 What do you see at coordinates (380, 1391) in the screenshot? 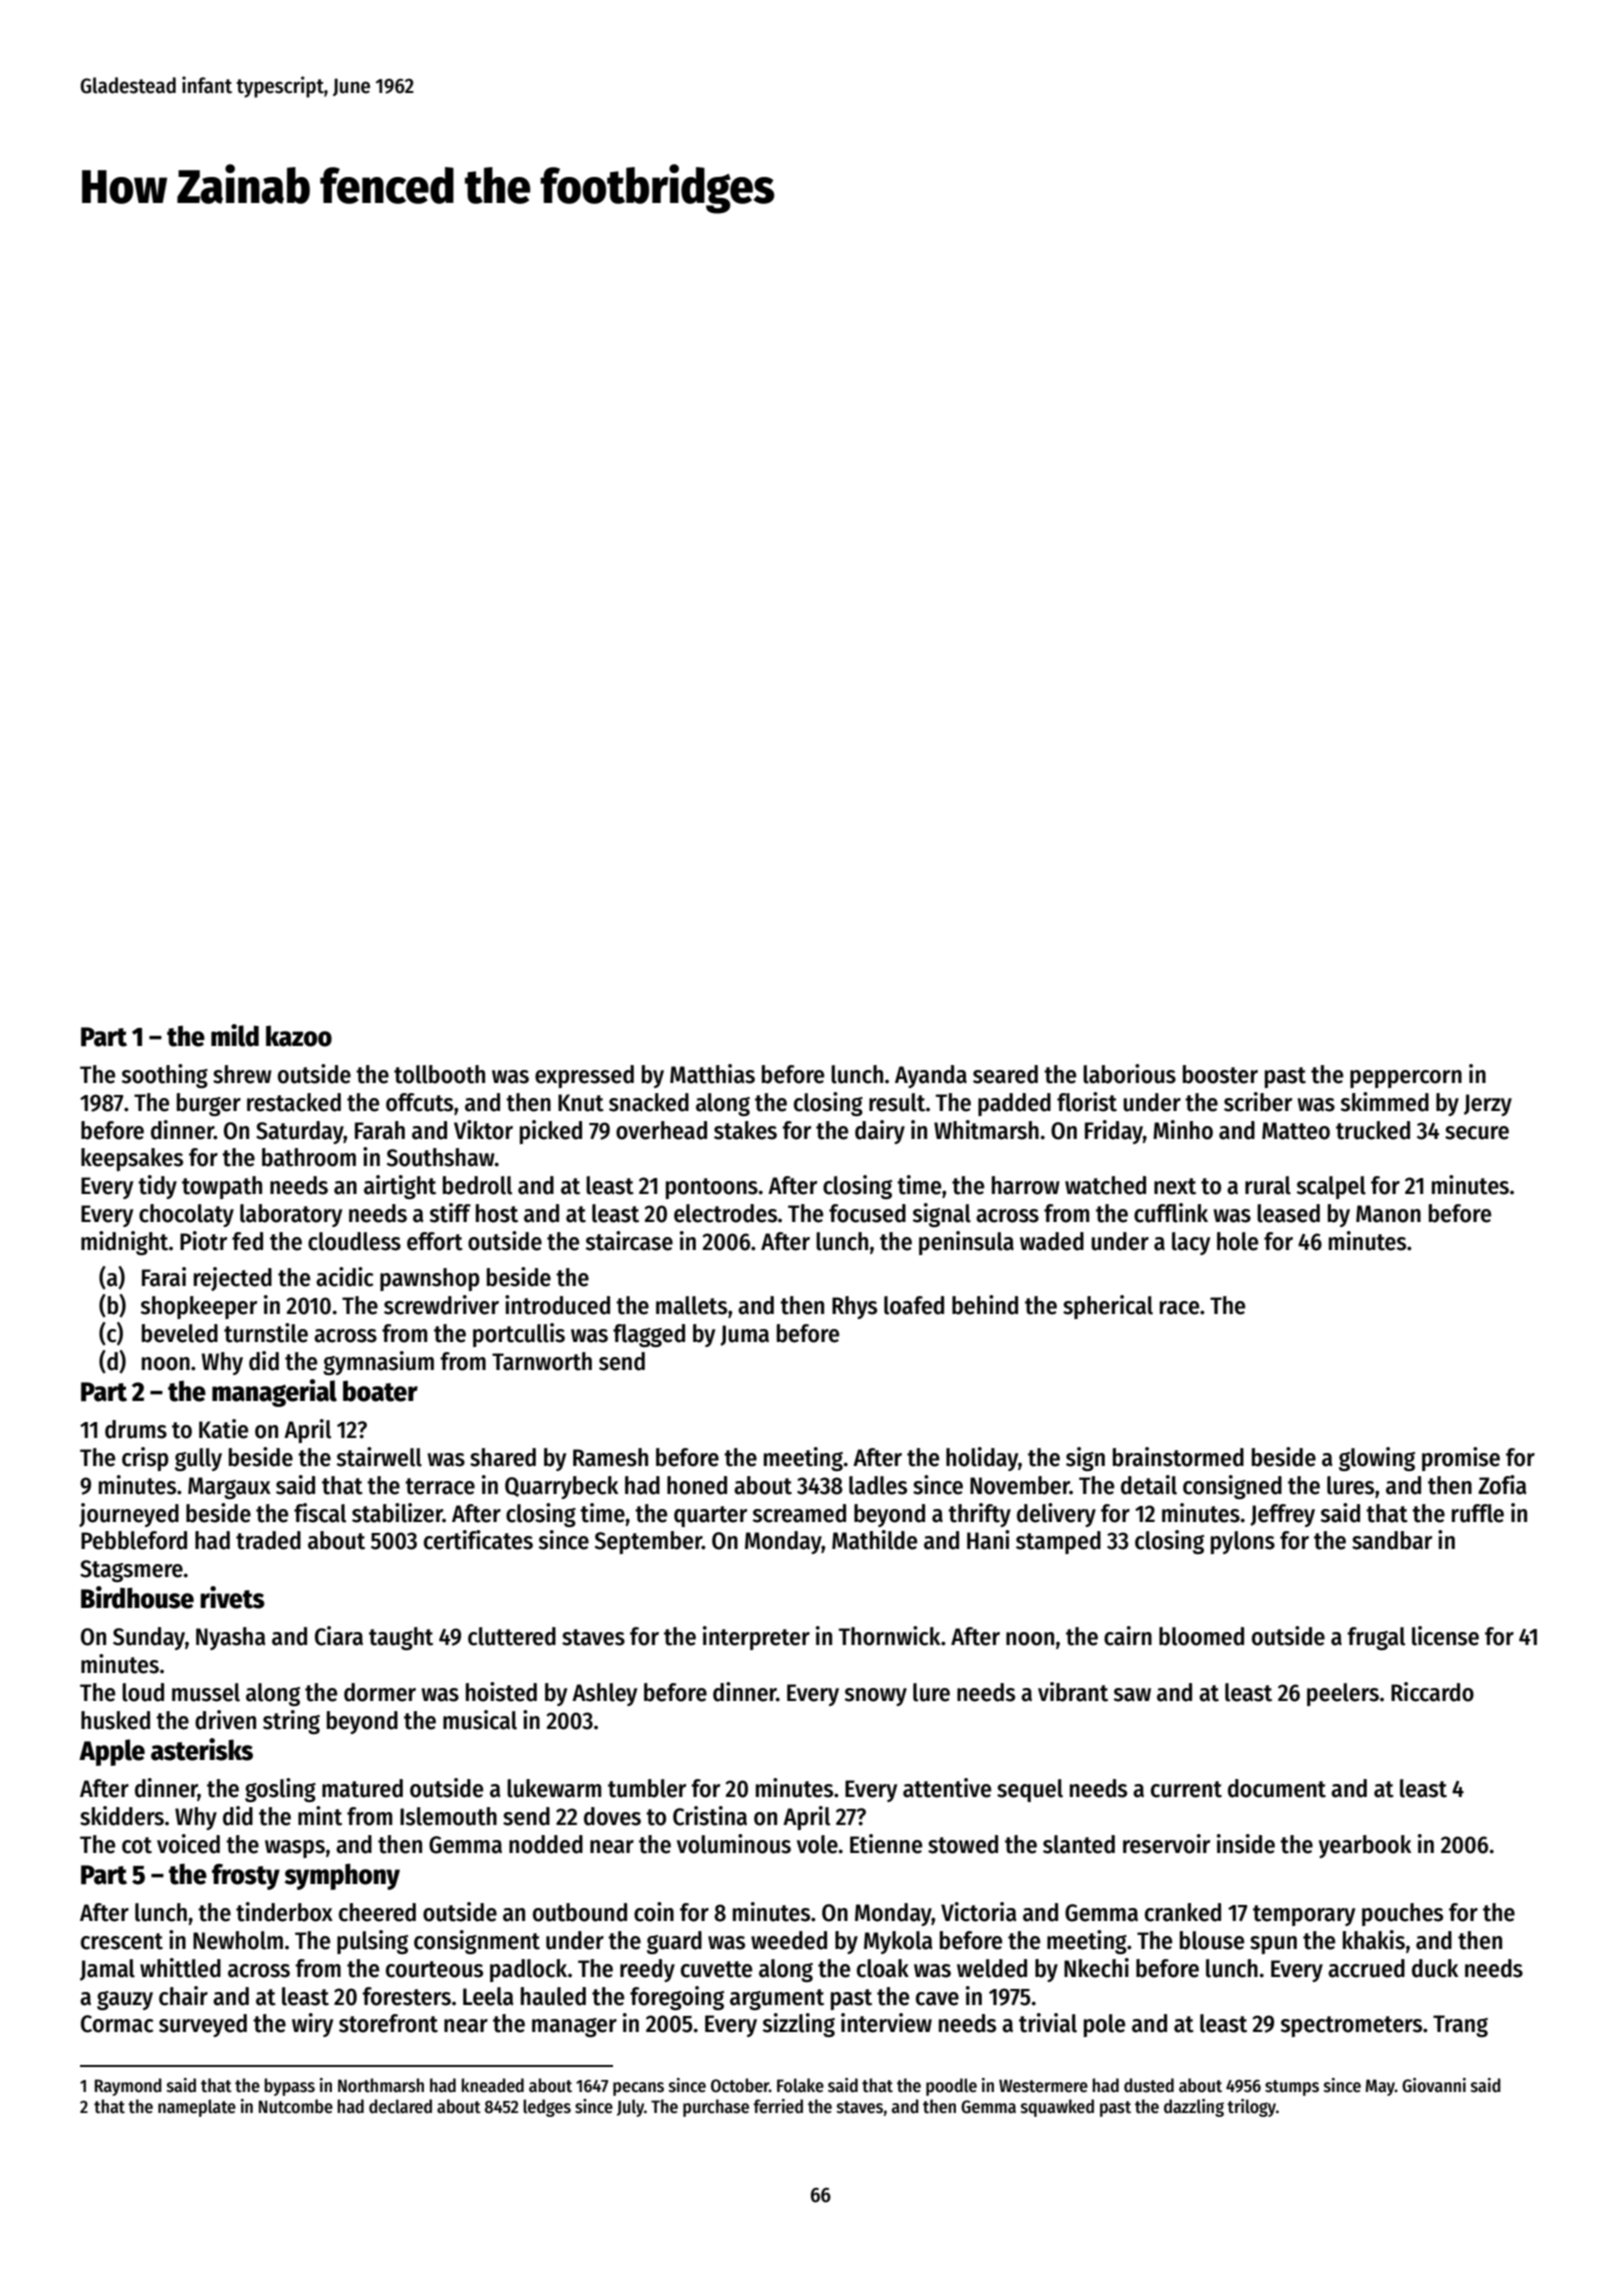
I see `boater` at bounding box center [380, 1391].
